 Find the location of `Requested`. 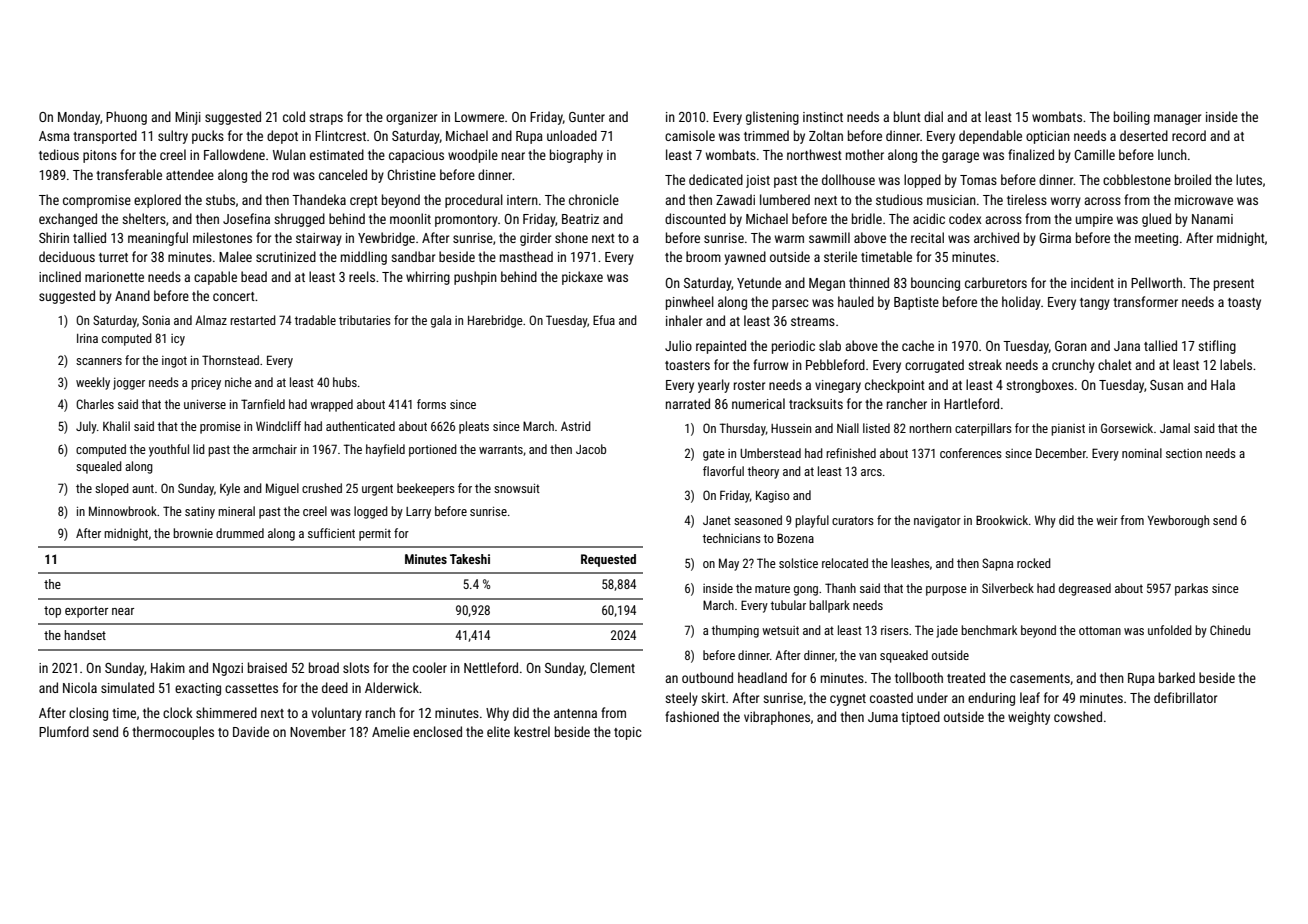

Requested is located at coordinates (608, 560).
